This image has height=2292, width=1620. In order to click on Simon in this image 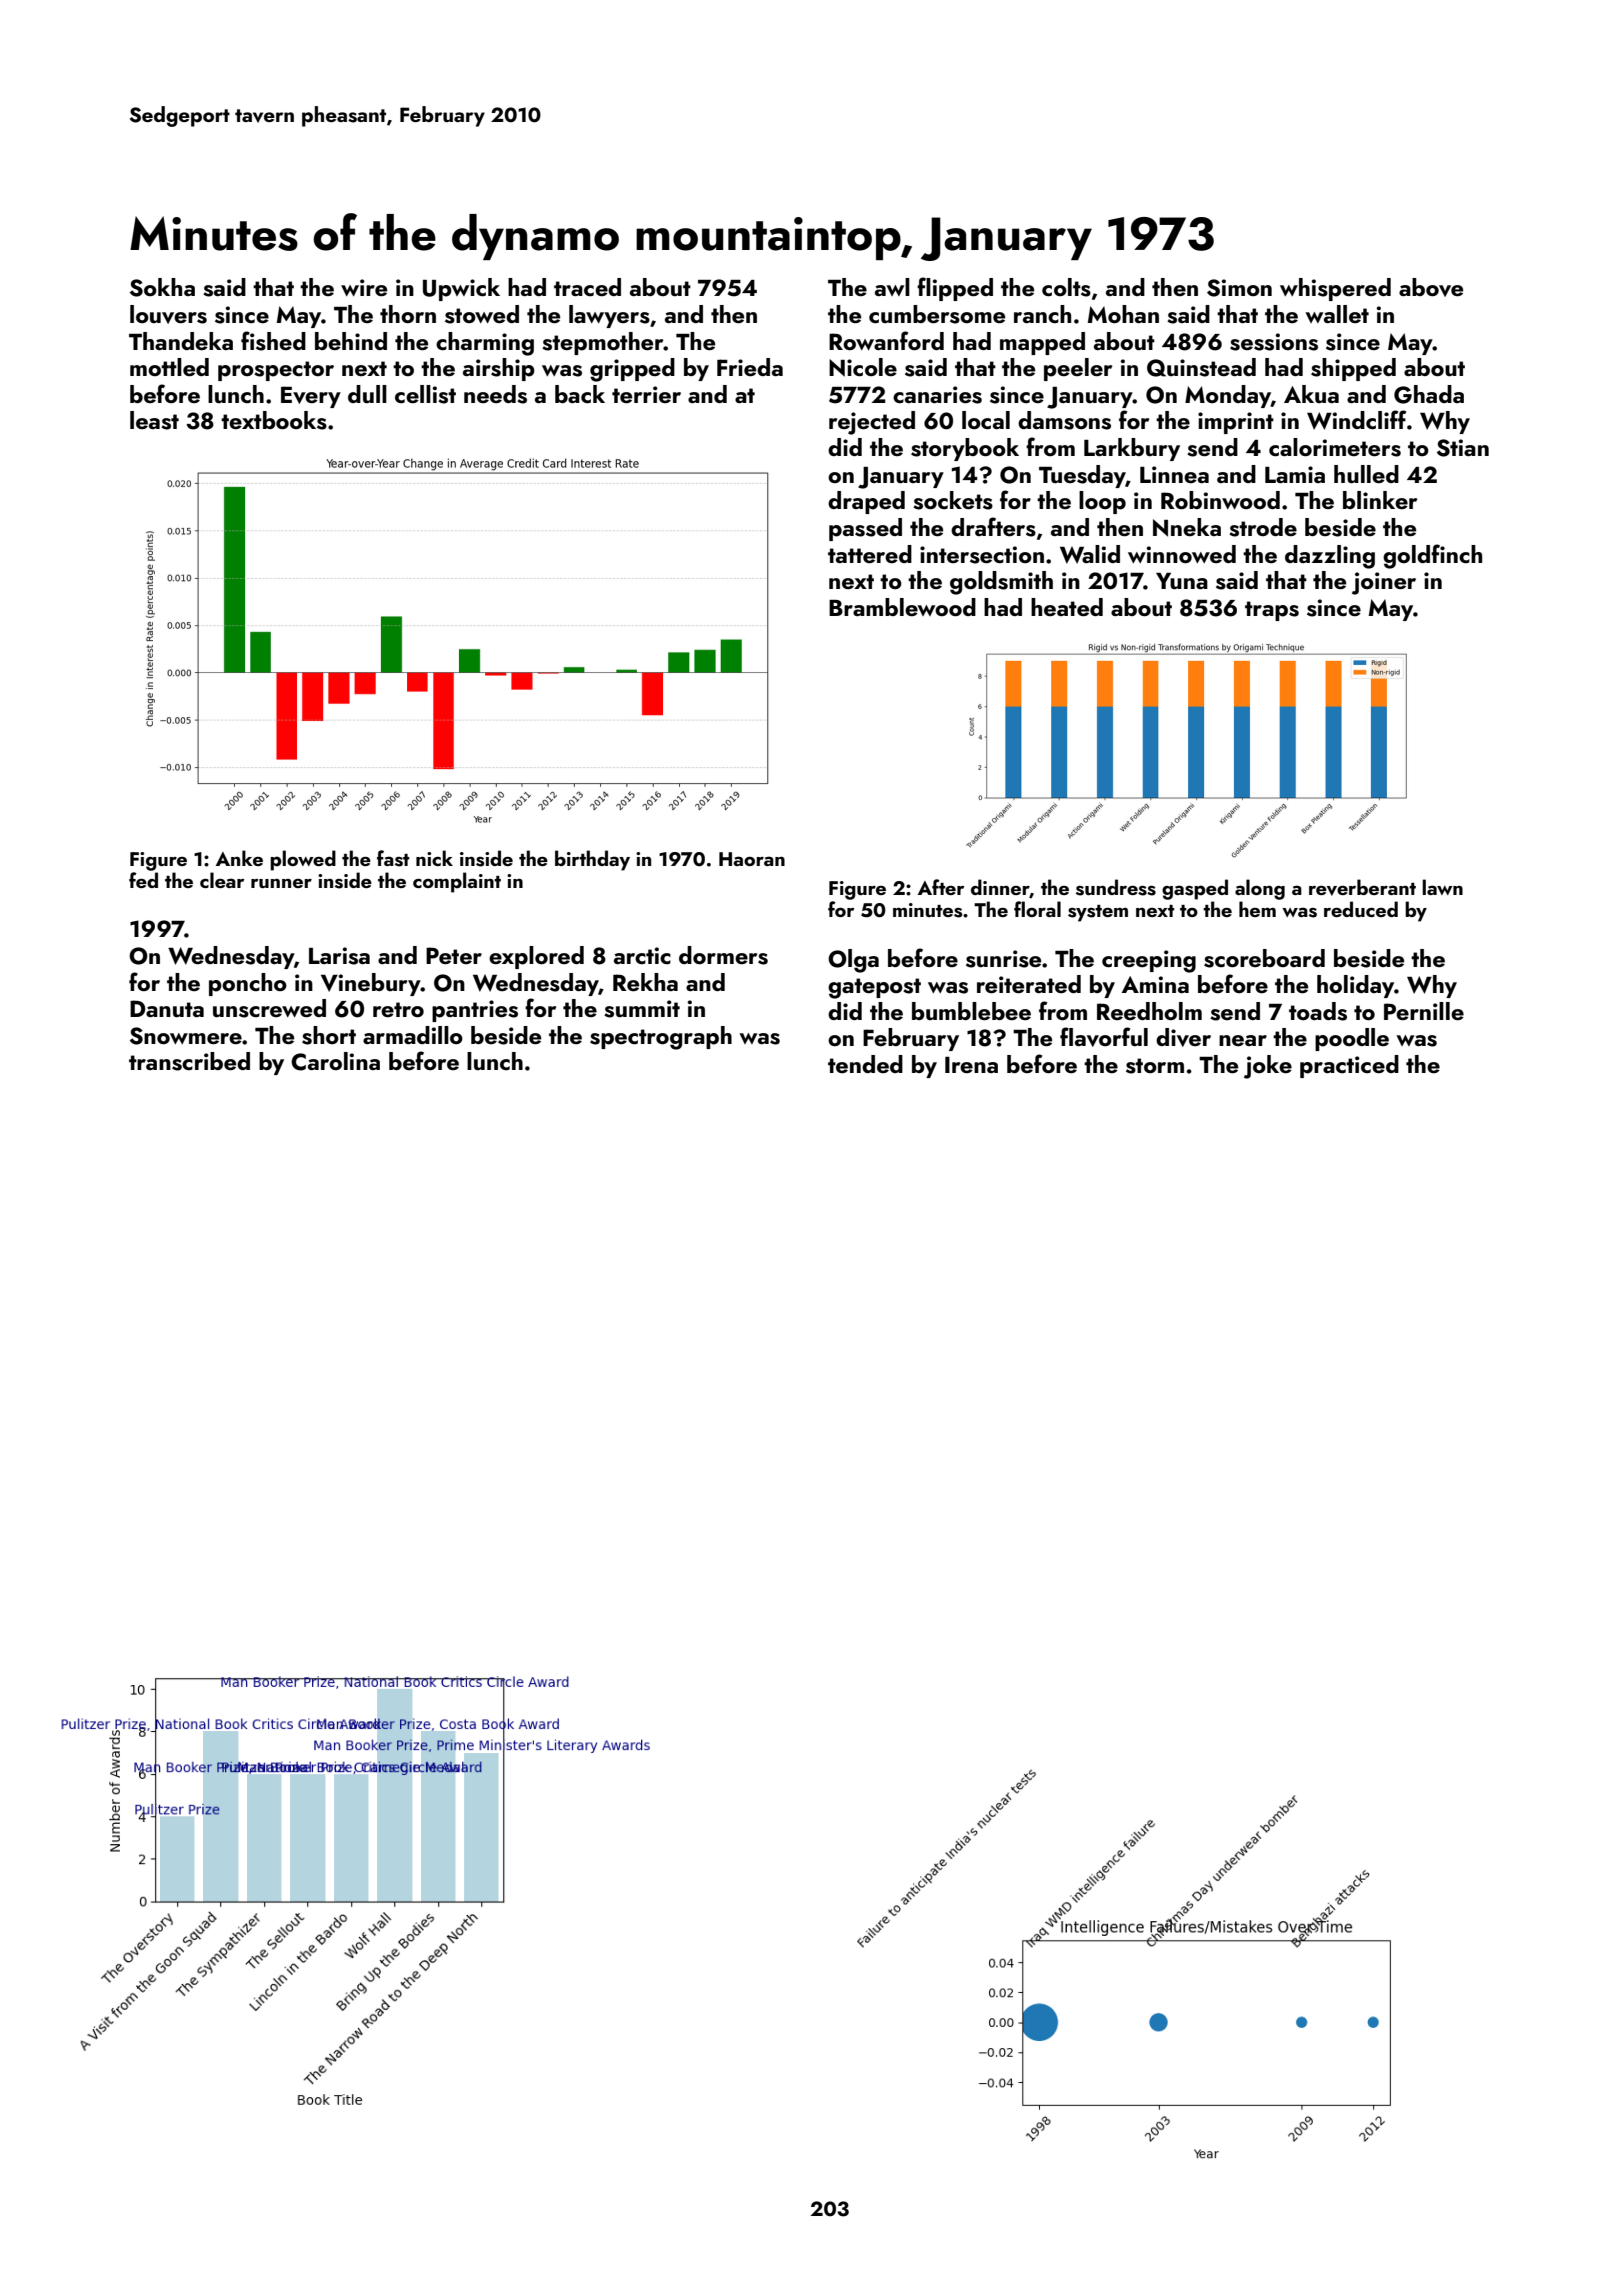, I will do `click(1239, 288)`.
